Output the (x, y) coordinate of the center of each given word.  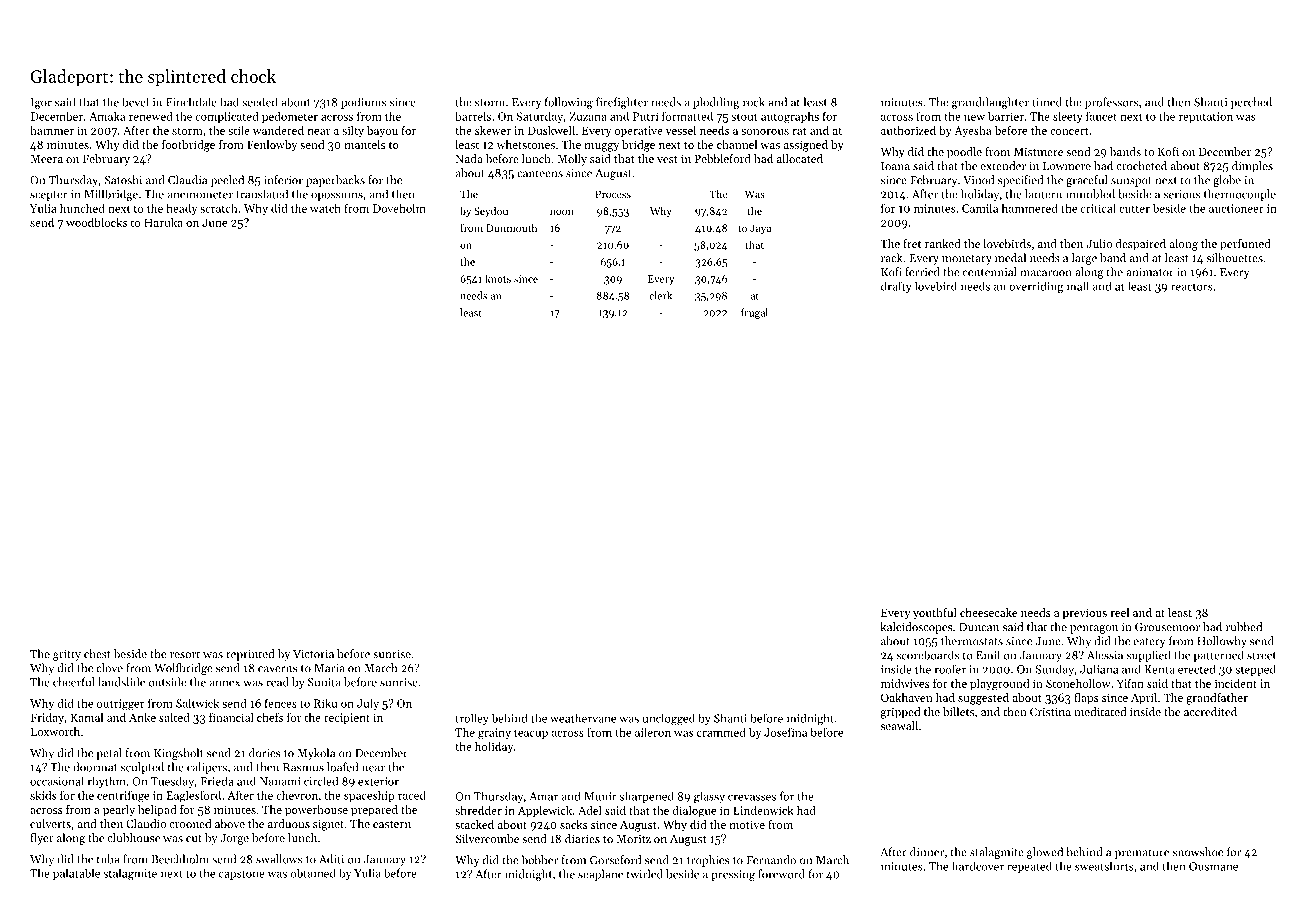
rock (754, 102)
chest (97, 654)
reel (1119, 612)
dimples (1252, 167)
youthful (935, 614)
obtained (313, 873)
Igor (41, 103)
